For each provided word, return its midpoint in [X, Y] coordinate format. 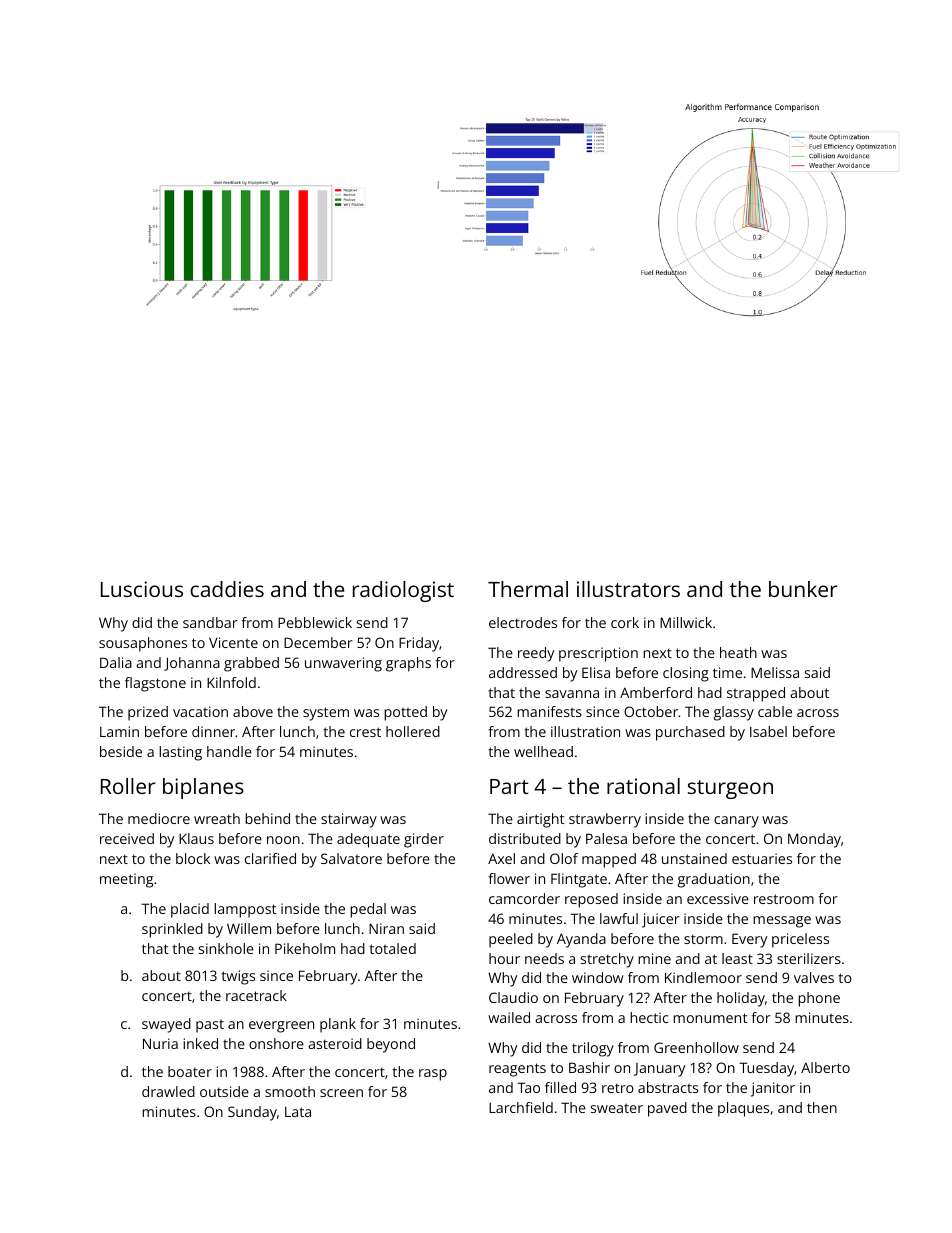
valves [814, 977]
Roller [128, 786]
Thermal [528, 589]
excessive [718, 898]
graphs [408, 664]
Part [509, 786]
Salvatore [351, 858]
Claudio [513, 997]
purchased [690, 733]
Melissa [775, 672]
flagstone [155, 684]
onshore [276, 1043]
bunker [803, 589]
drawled [168, 1091]
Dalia [116, 662]
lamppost [245, 910]
